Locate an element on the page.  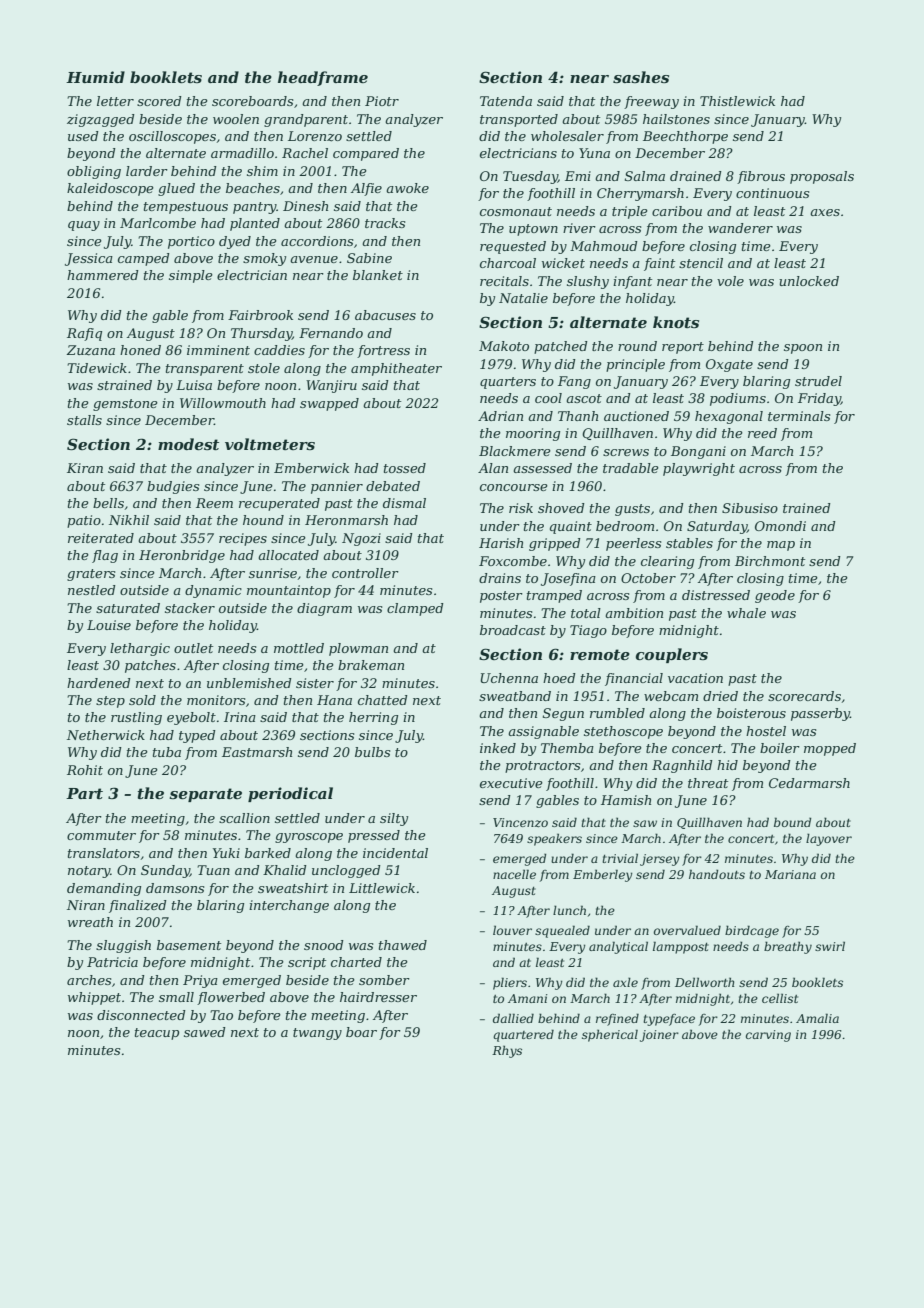
speakers is located at coordinates (554, 840).
